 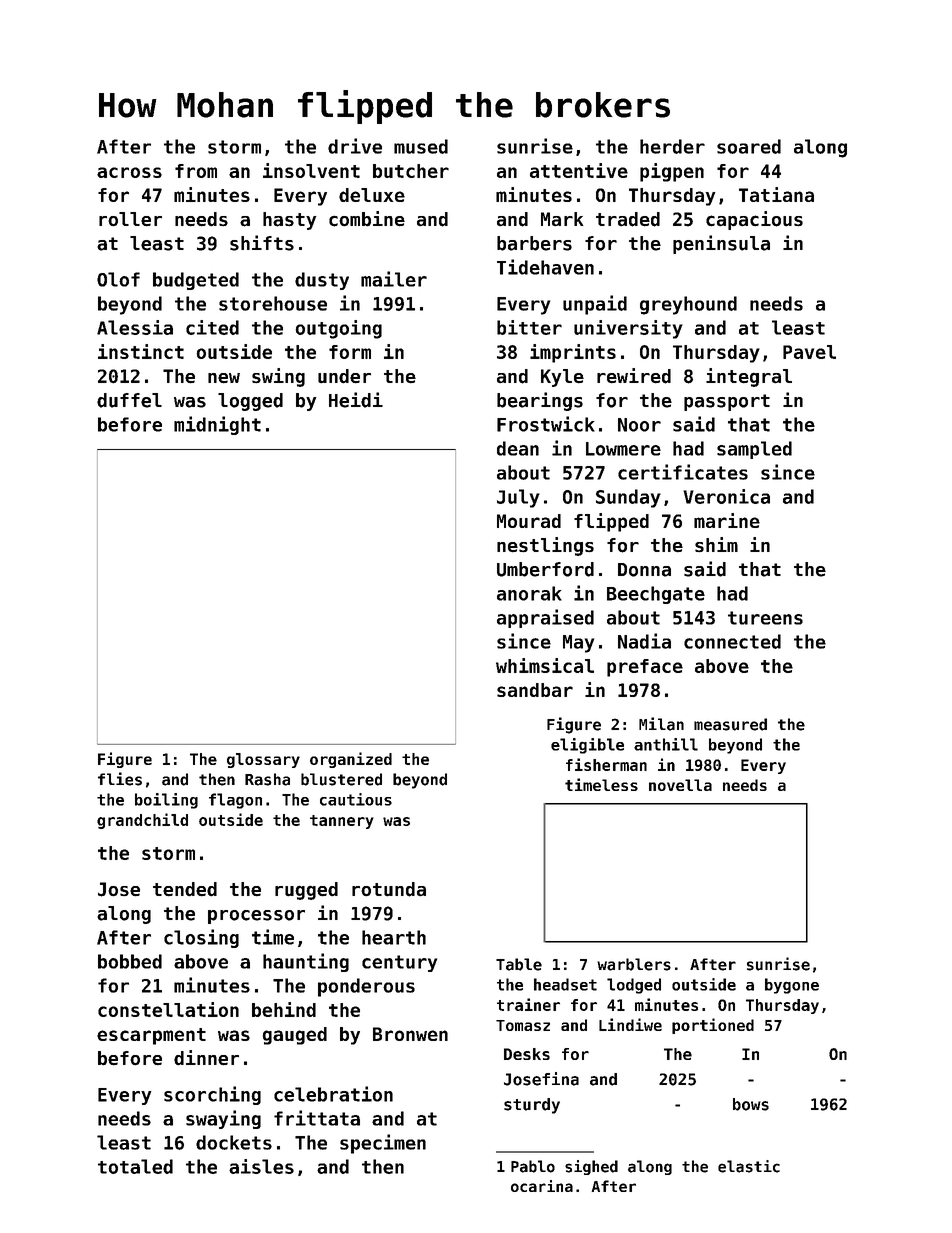 I want to click on July, so click(x=518, y=498).
